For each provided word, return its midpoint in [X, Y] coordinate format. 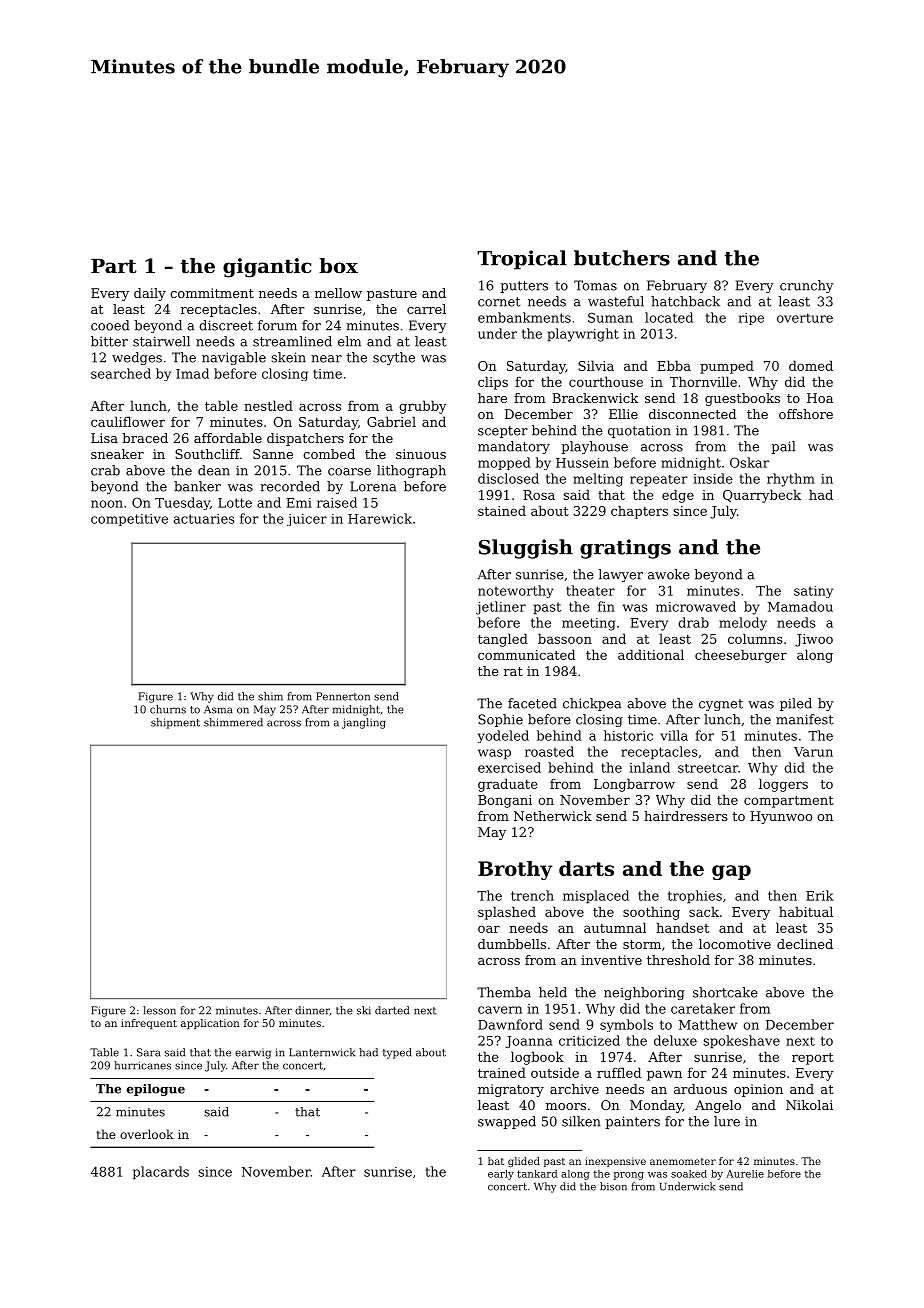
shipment [175, 723]
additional [651, 654]
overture [805, 318]
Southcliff [207, 454]
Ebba [674, 365]
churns [168, 709]
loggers [783, 785]
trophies [695, 897]
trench [532, 895]
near [326, 359]
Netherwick [553, 816]
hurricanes [142, 1065]
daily [150, 294]
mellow [338, 293]
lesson [159, 1010]
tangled [503, 640]
